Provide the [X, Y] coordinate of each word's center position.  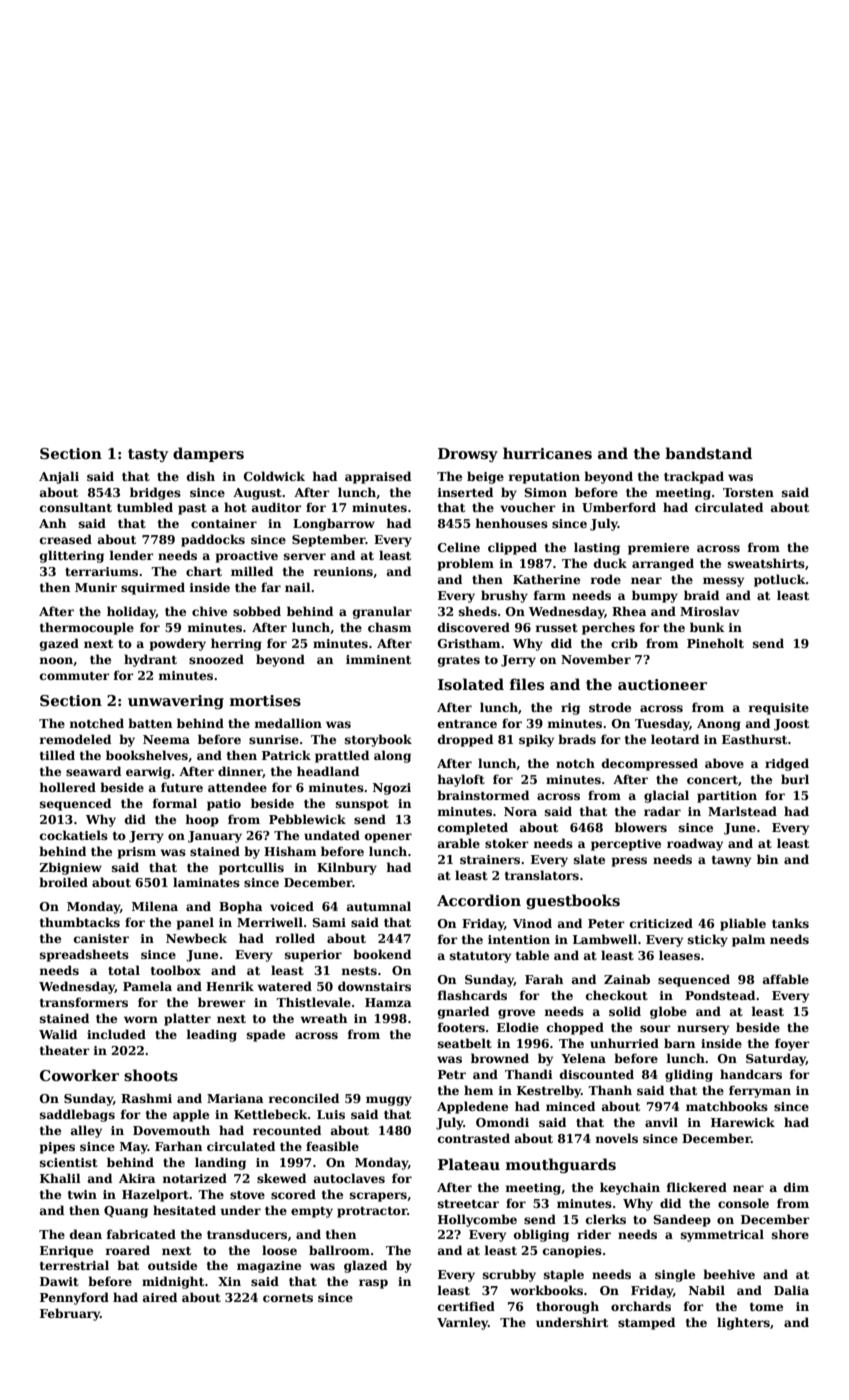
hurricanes [547, 453]
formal [175, 803]
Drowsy [468, 455]
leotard [675, 739]
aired [160, 1297]
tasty [148, 455]
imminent [378, 659]
